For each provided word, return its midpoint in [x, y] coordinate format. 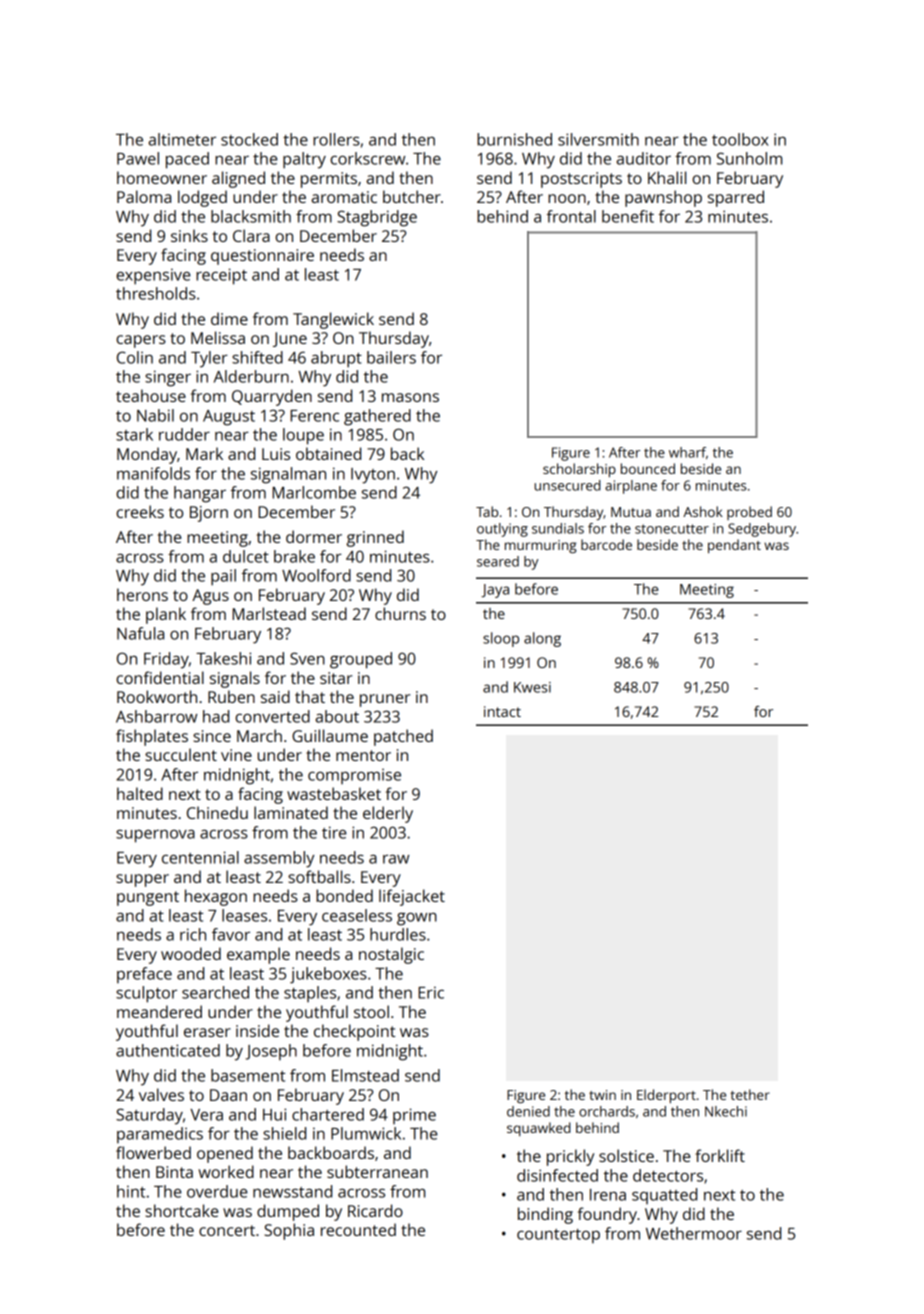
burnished [514, 139]
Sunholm [749, 158]
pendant [734, 546]
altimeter [182, 139]
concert [227, 1230]
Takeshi [223, 658]
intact [502, 711]
